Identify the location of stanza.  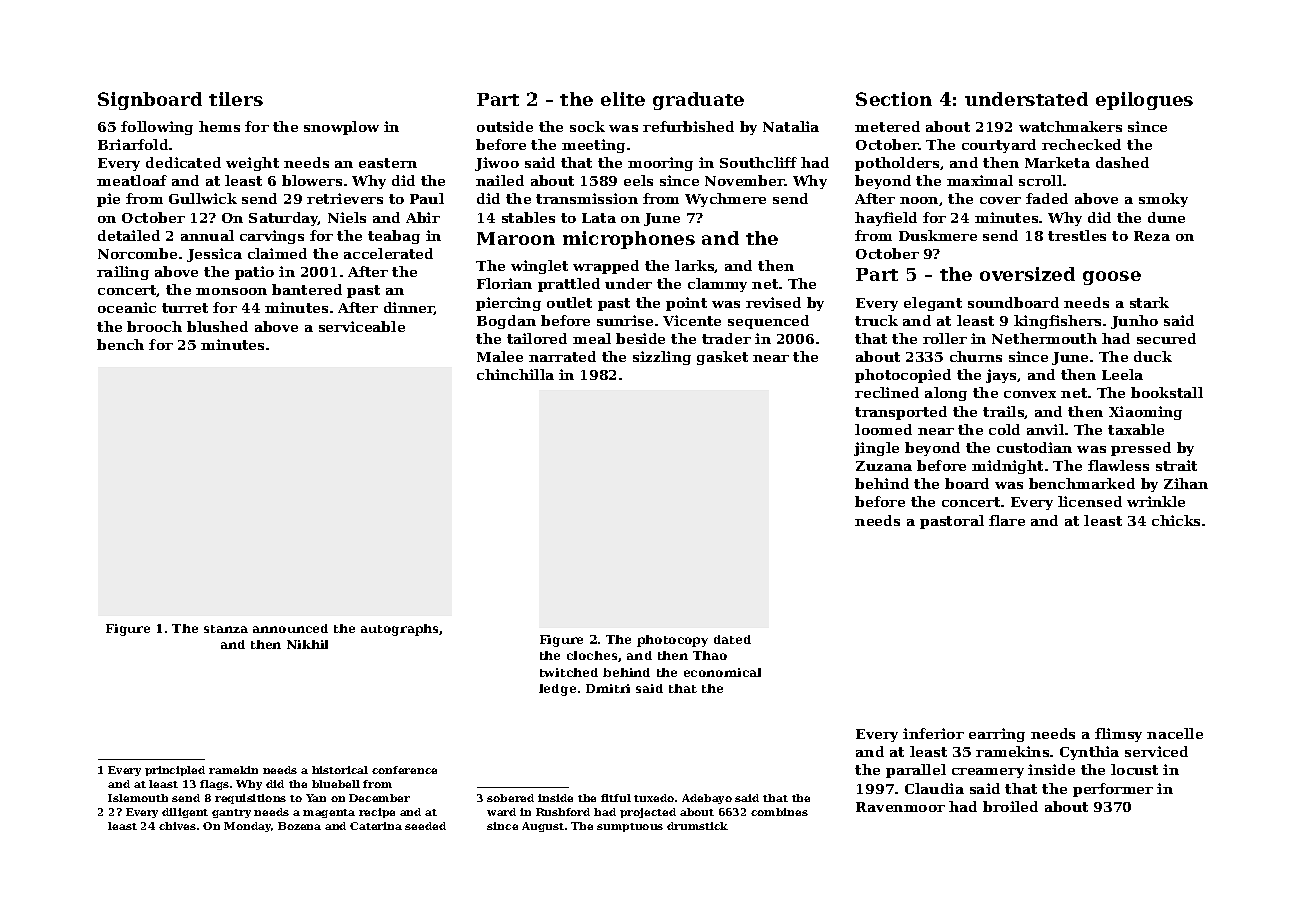
(226, 629).
